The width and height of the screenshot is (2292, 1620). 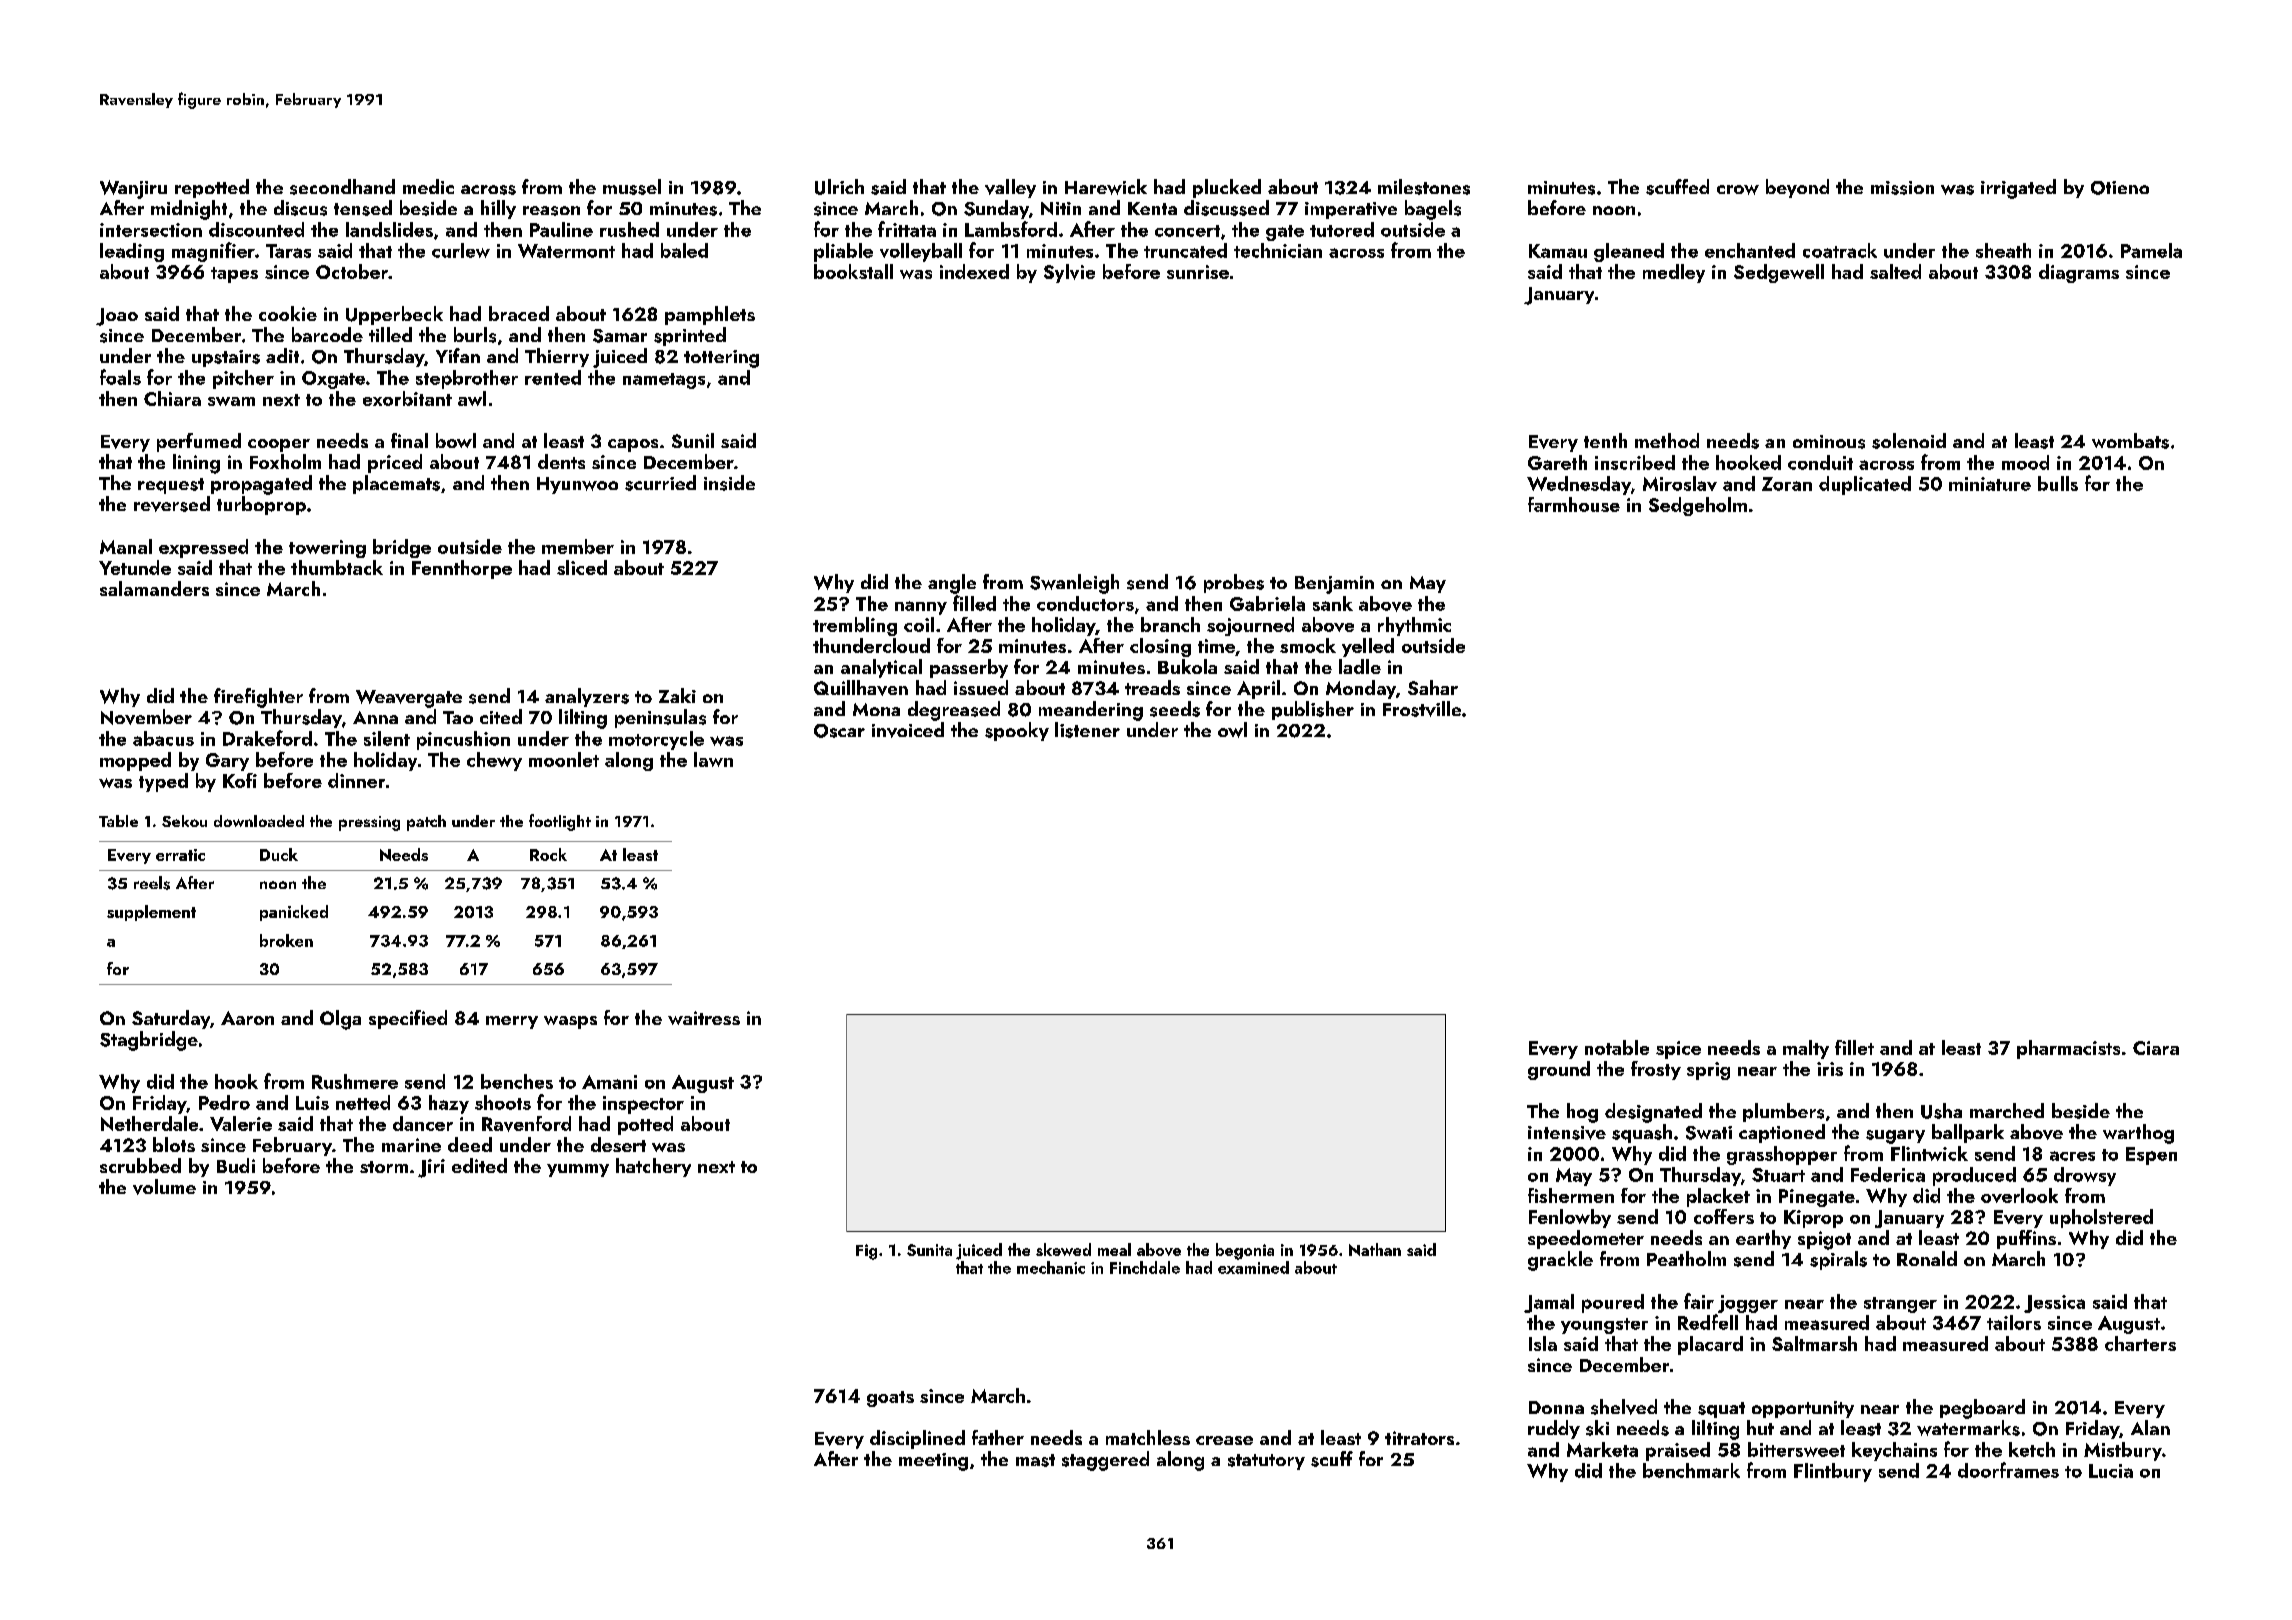 I want to click on beyond, so click(x=1797, y=188).
